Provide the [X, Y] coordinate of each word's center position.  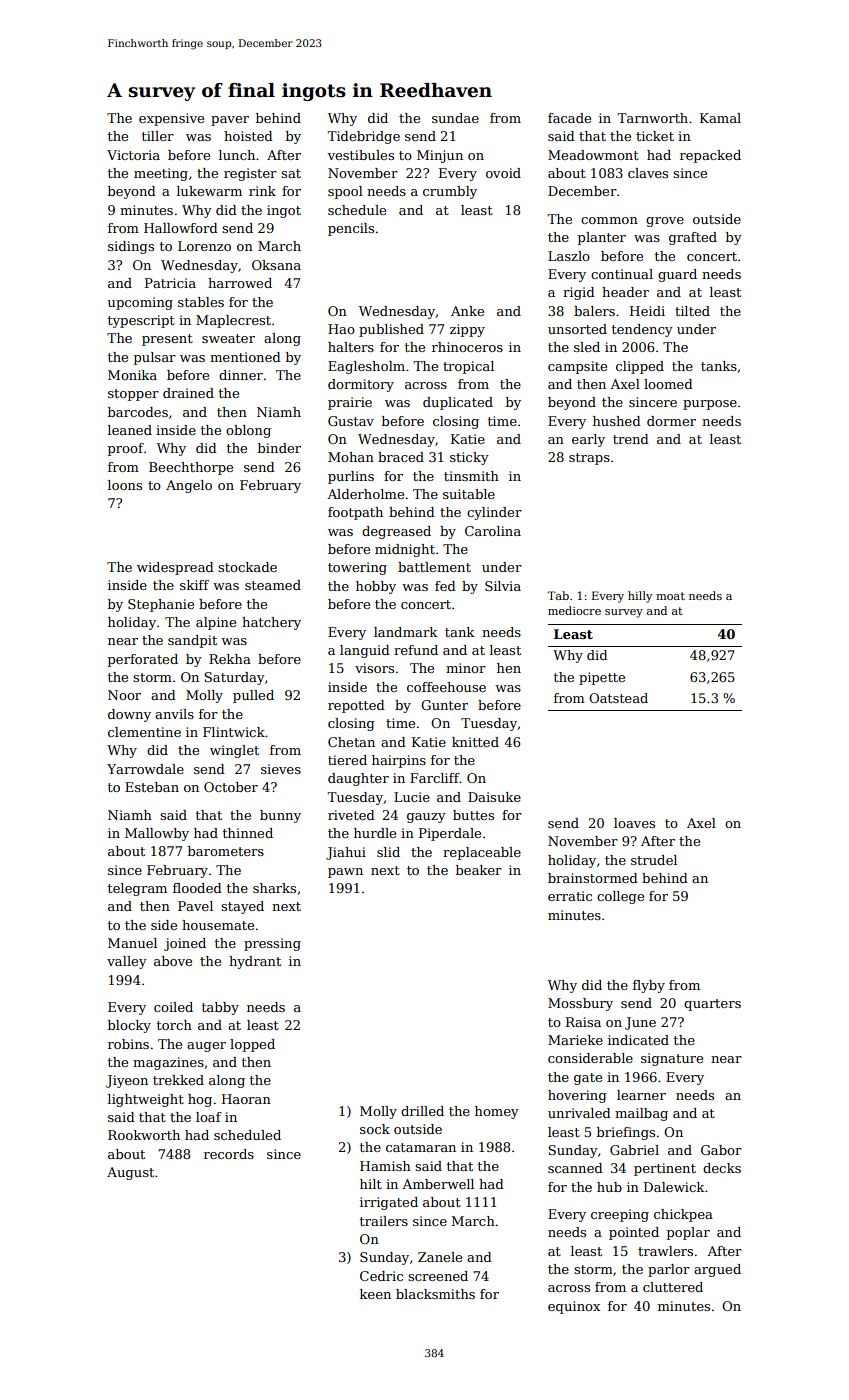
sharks [274, 888]
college [620, 897]
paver [230, 121]
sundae [455, 118]
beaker [479, 870]
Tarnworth [652, 118]
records [229, 1154]
